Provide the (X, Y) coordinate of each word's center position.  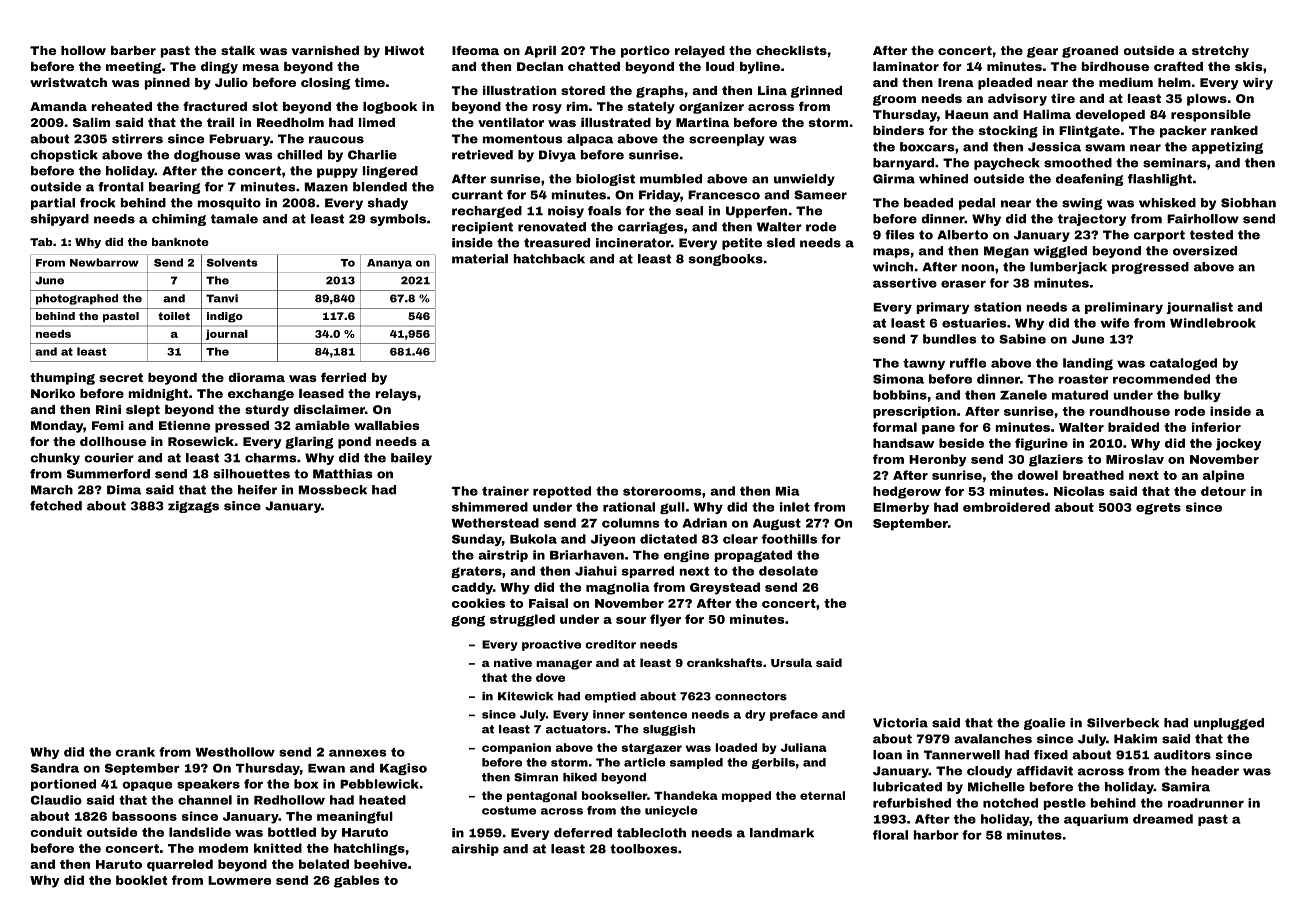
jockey (1239, 444)
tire (1063, 98)
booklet (141, 880)
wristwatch (68, 82)
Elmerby (901, 508)
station (997, 307)
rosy (547, 109)
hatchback (549, 259)
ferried (343, 377)
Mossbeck (333, 490)
